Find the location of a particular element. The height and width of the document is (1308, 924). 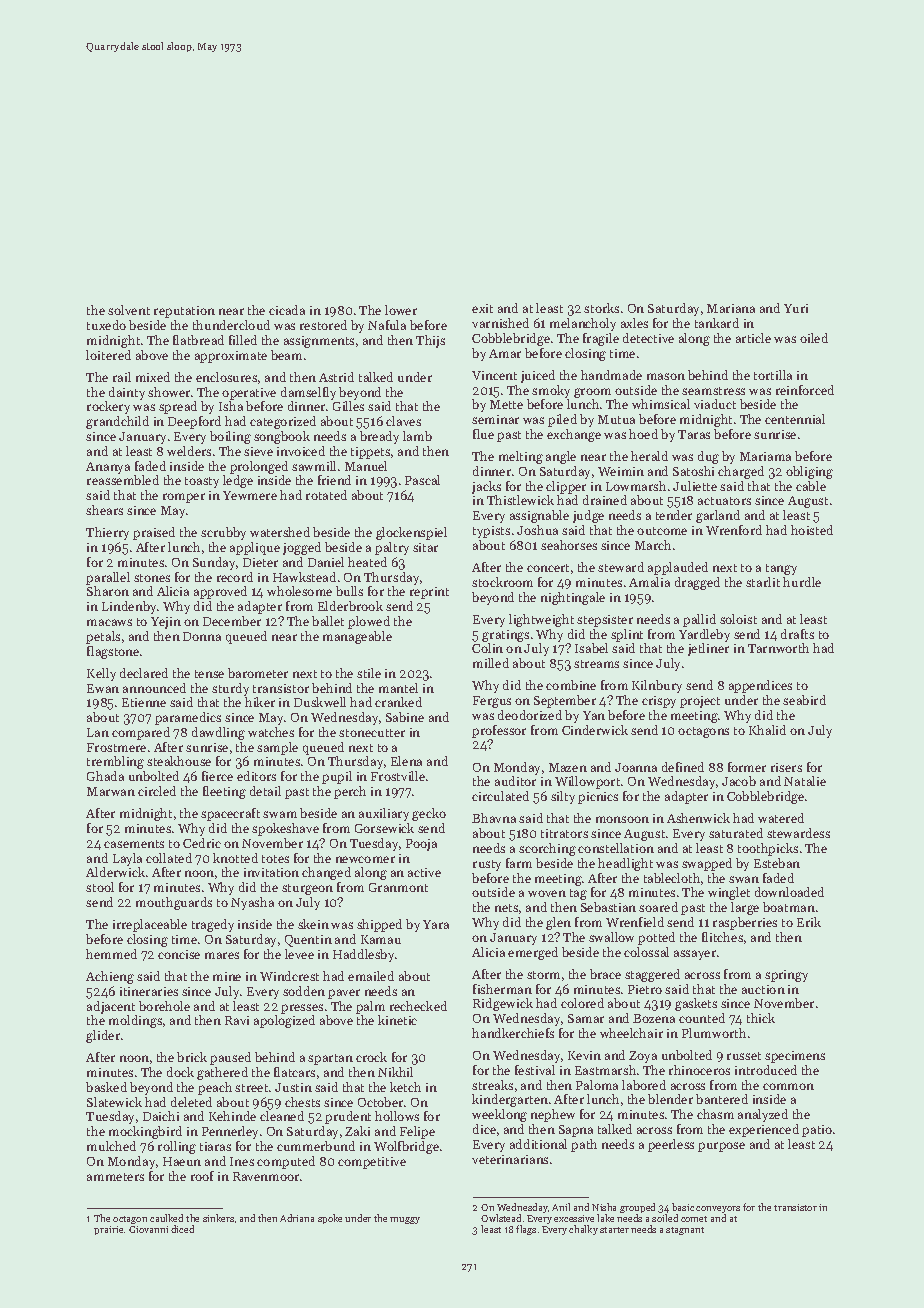

tuxedo is located at coordinates (106, 325).
